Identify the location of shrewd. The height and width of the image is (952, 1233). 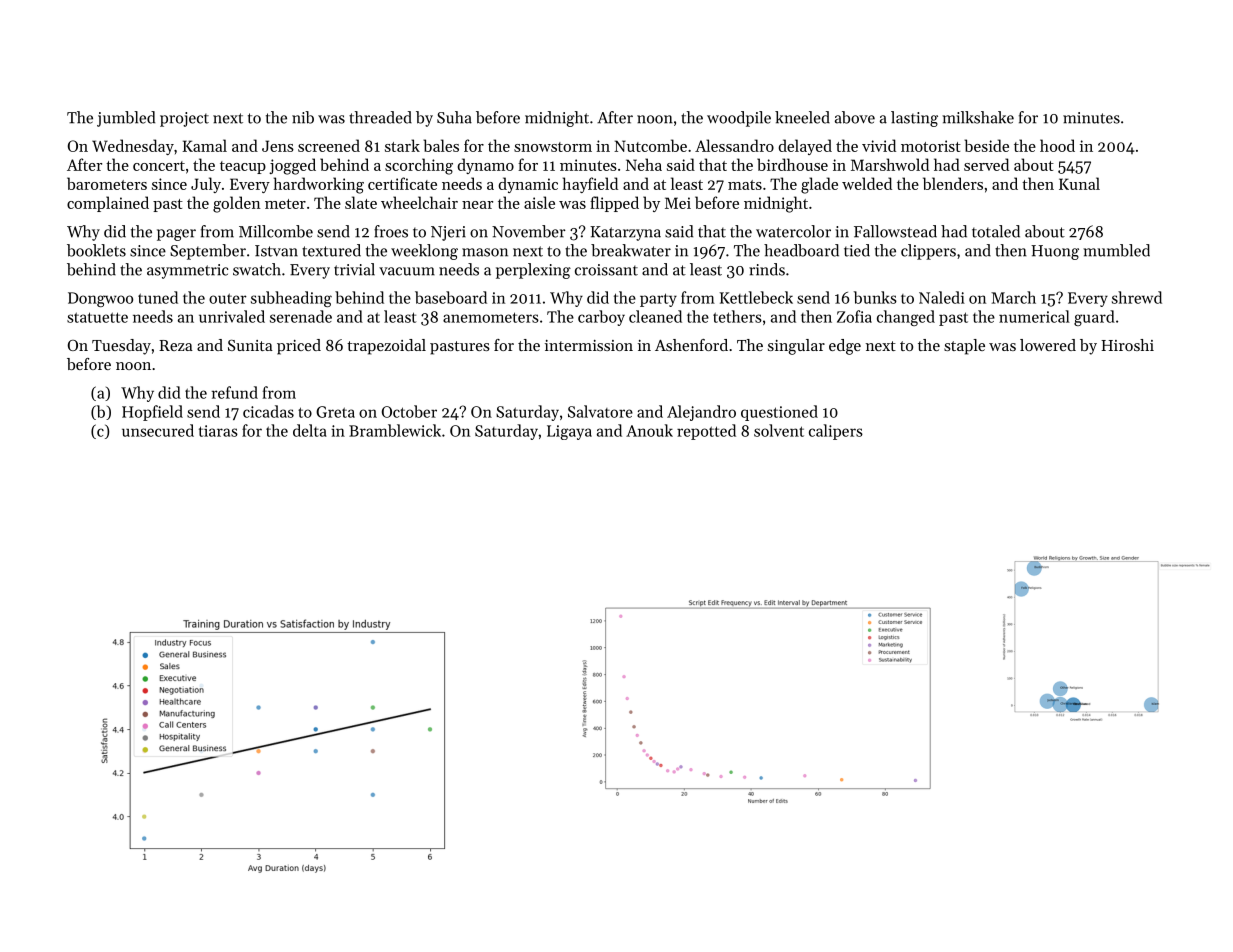
(1137, 297).
